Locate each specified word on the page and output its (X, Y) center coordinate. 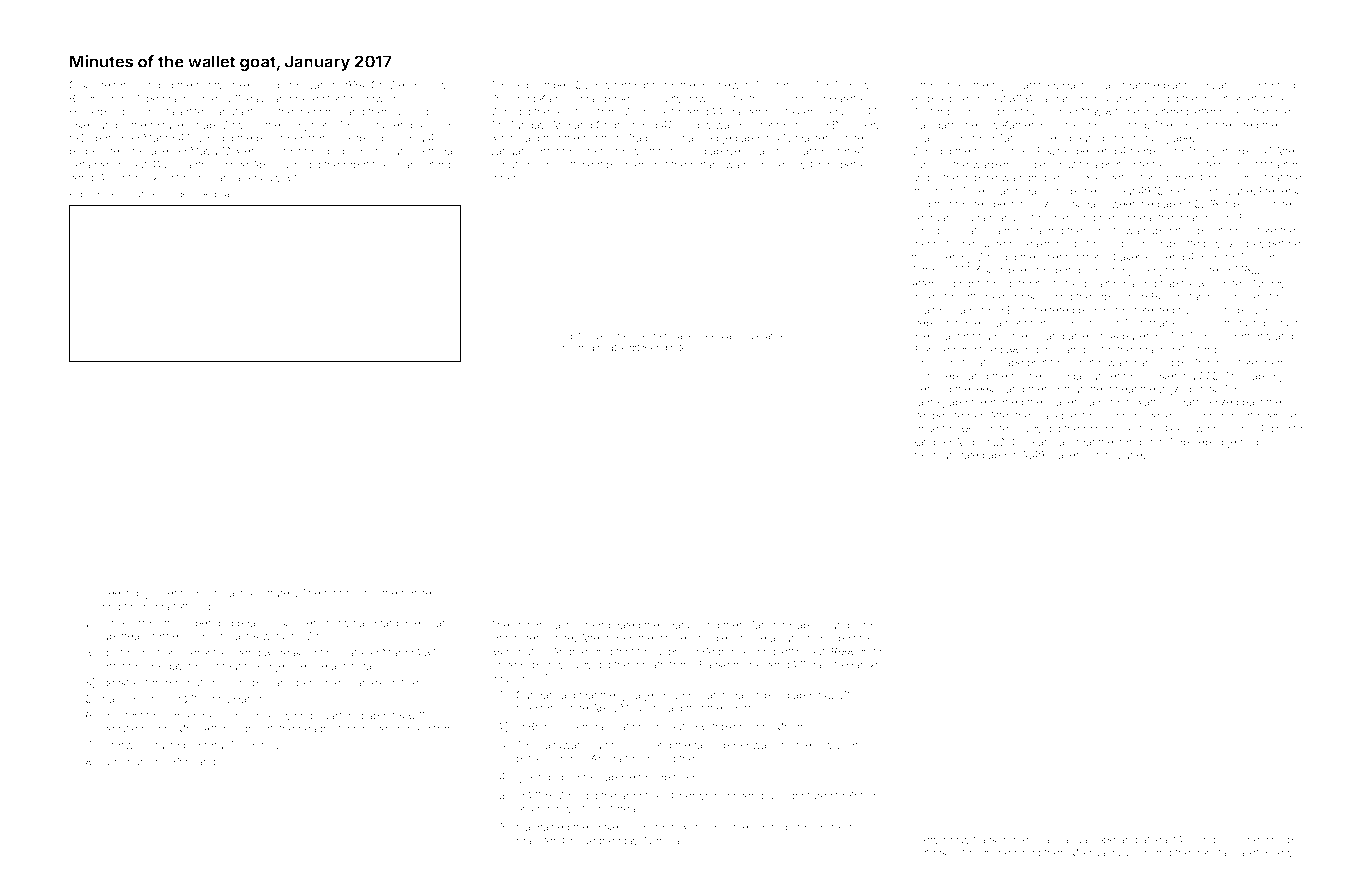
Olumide (414, 111)
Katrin (861, 795)
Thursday (143, 762)
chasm (928, 191)
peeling (120, 594)
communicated (948, 455)
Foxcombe (1063, 151)
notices (419, 593)
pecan (573, 349)
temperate (639, 337)
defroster (1028, 283)
